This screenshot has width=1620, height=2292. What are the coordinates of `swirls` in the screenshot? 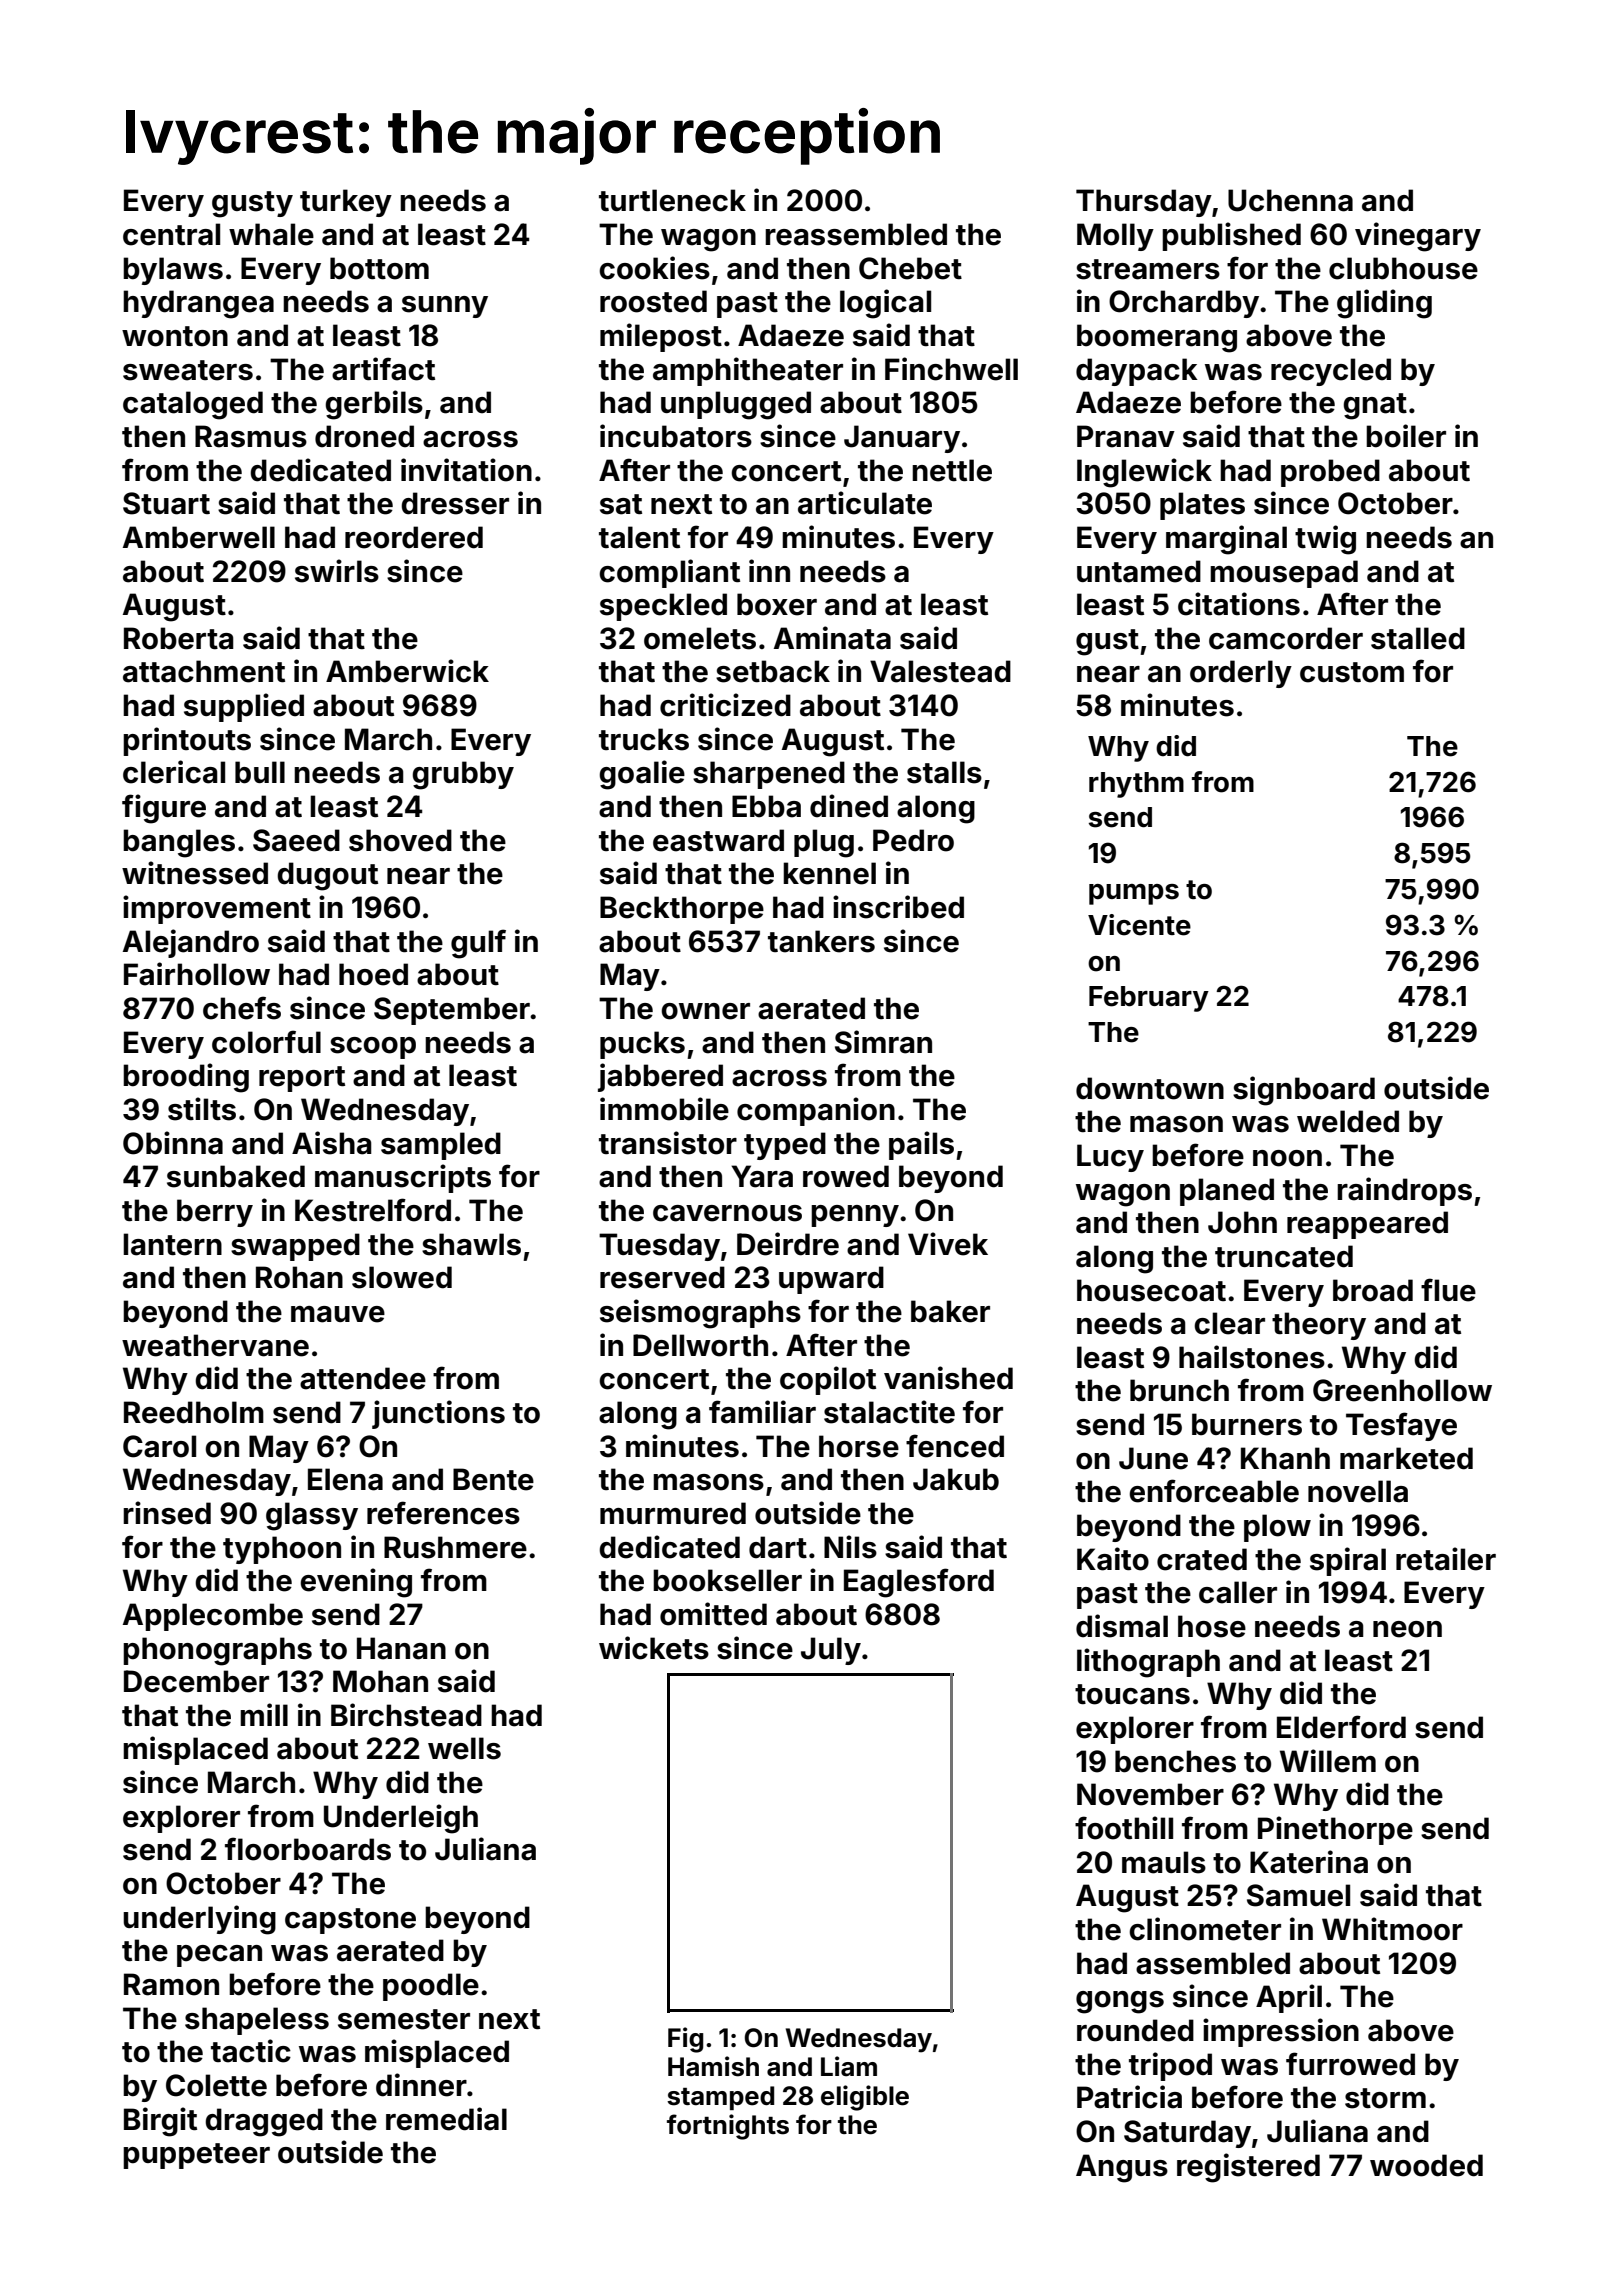 It's located at (337, 571).
